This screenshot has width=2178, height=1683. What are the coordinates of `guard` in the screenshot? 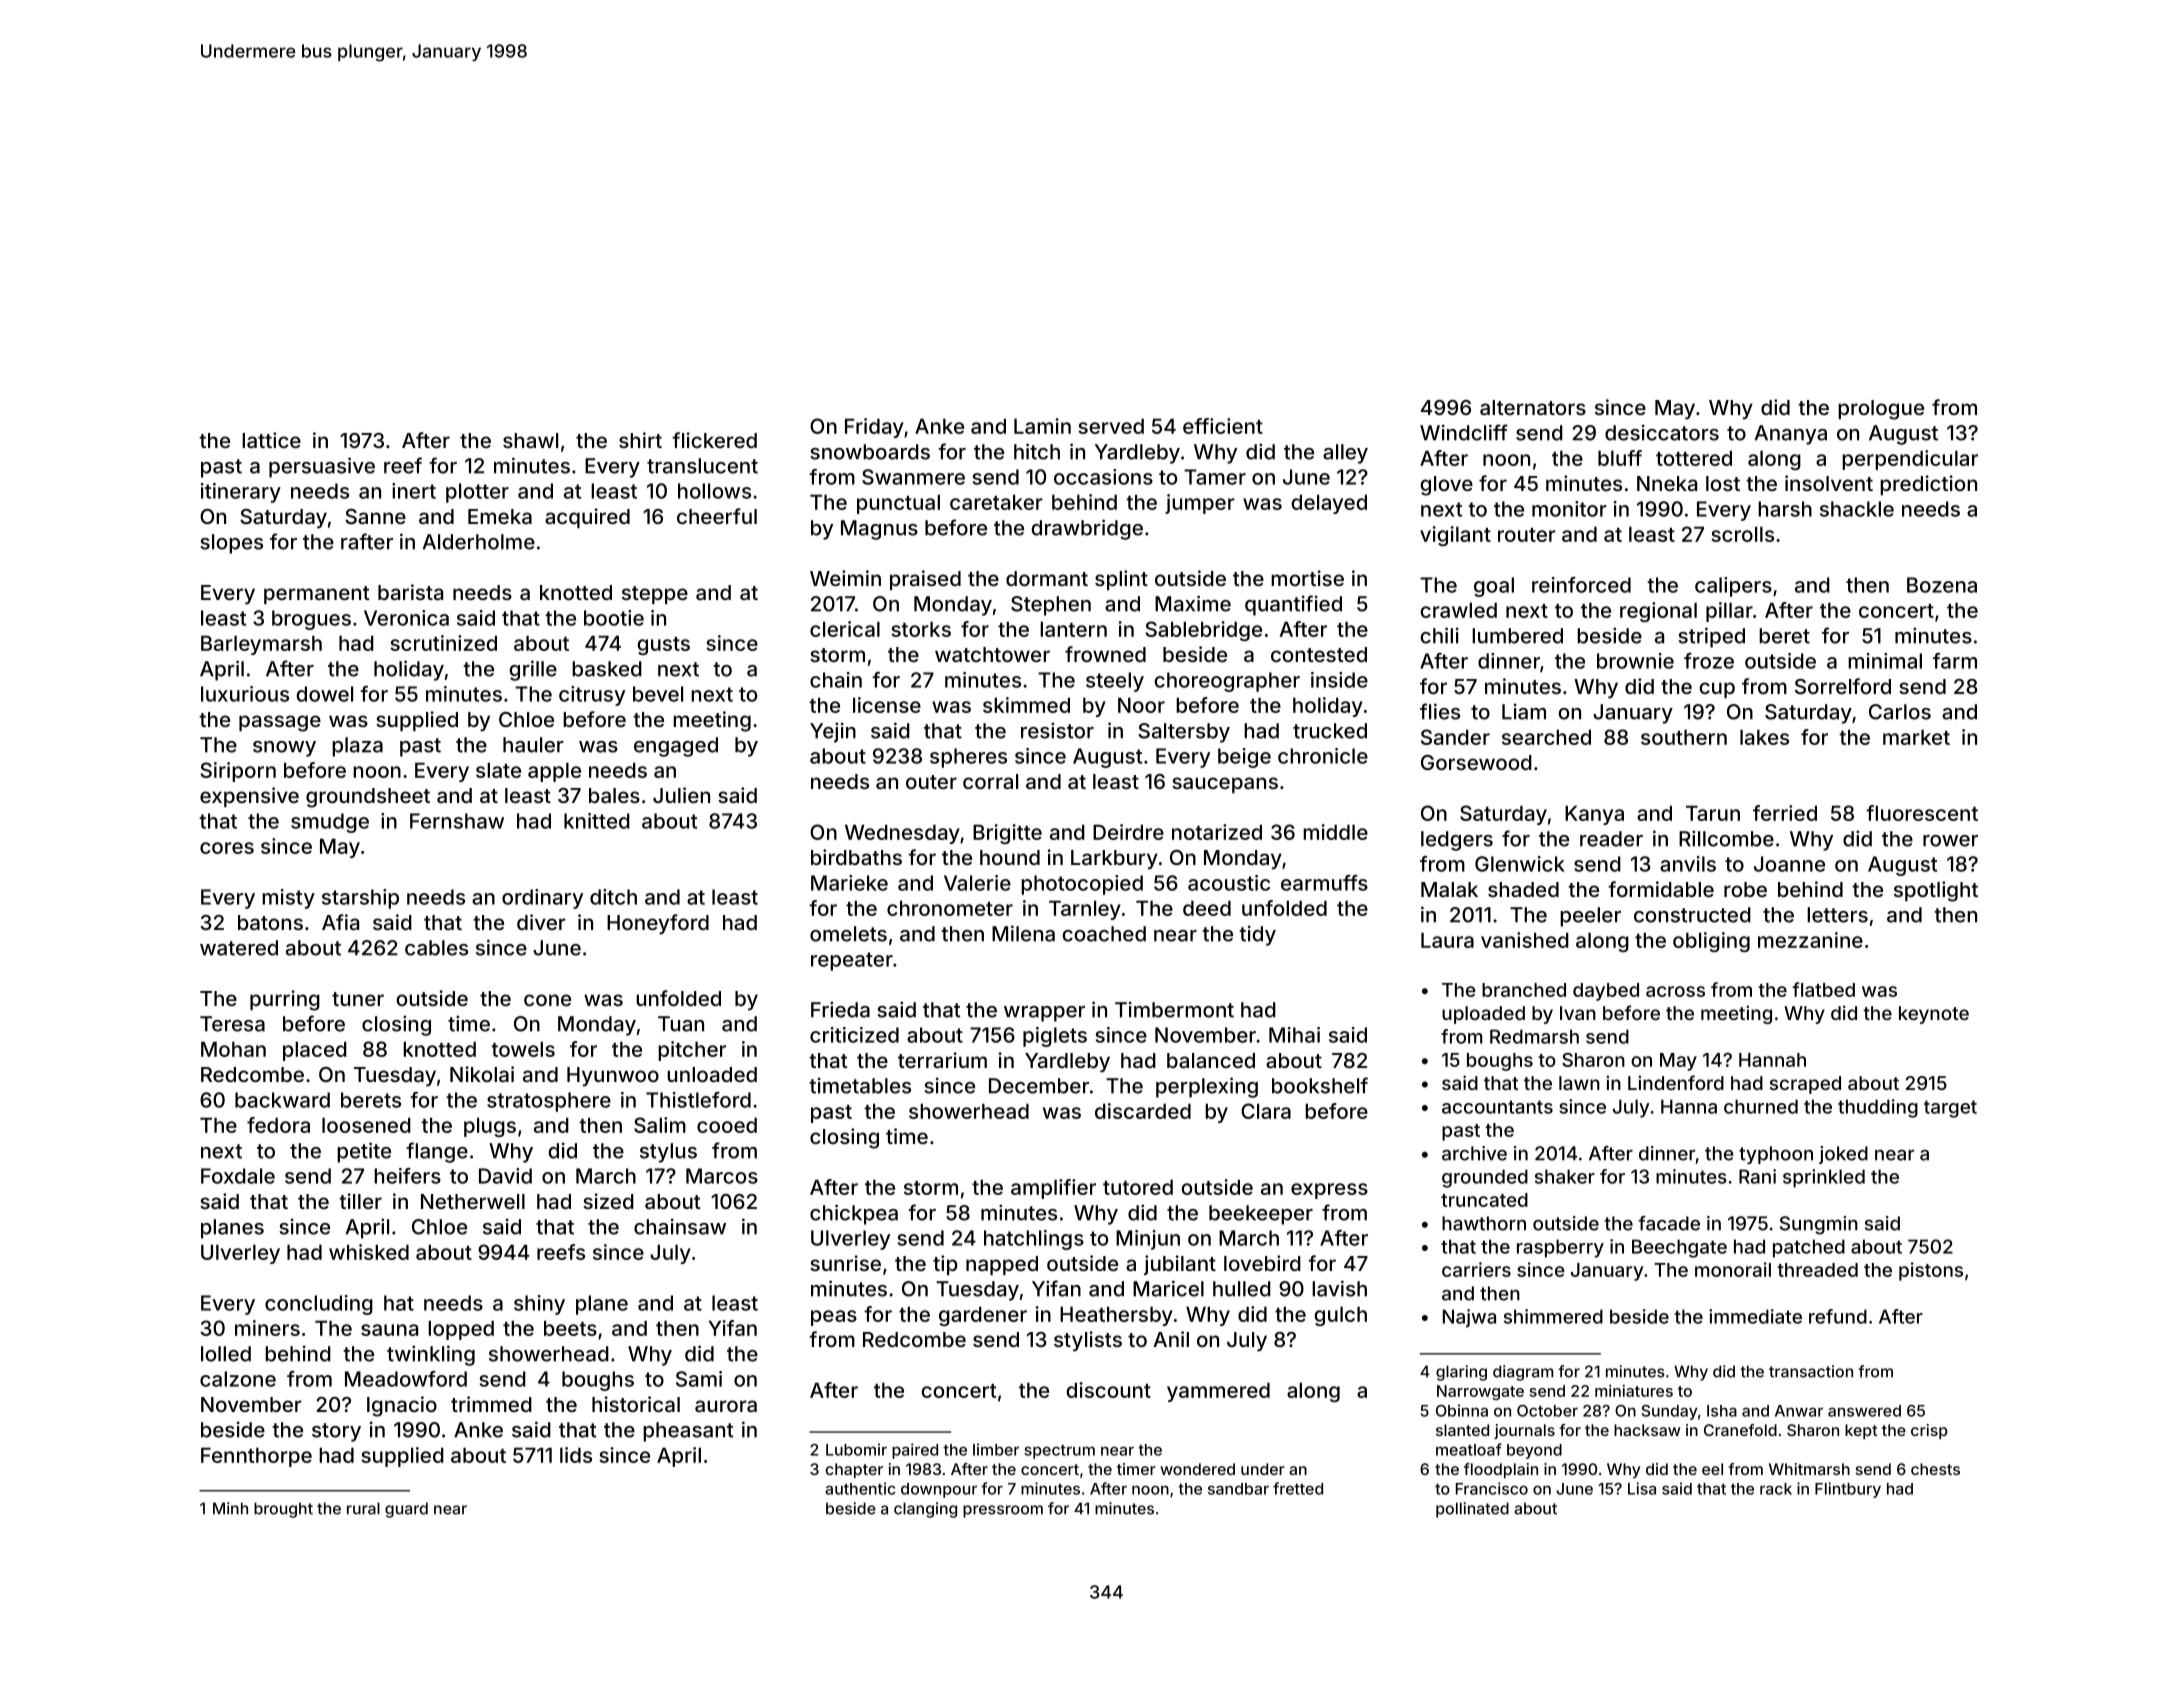 It's located at (406, 1510).
